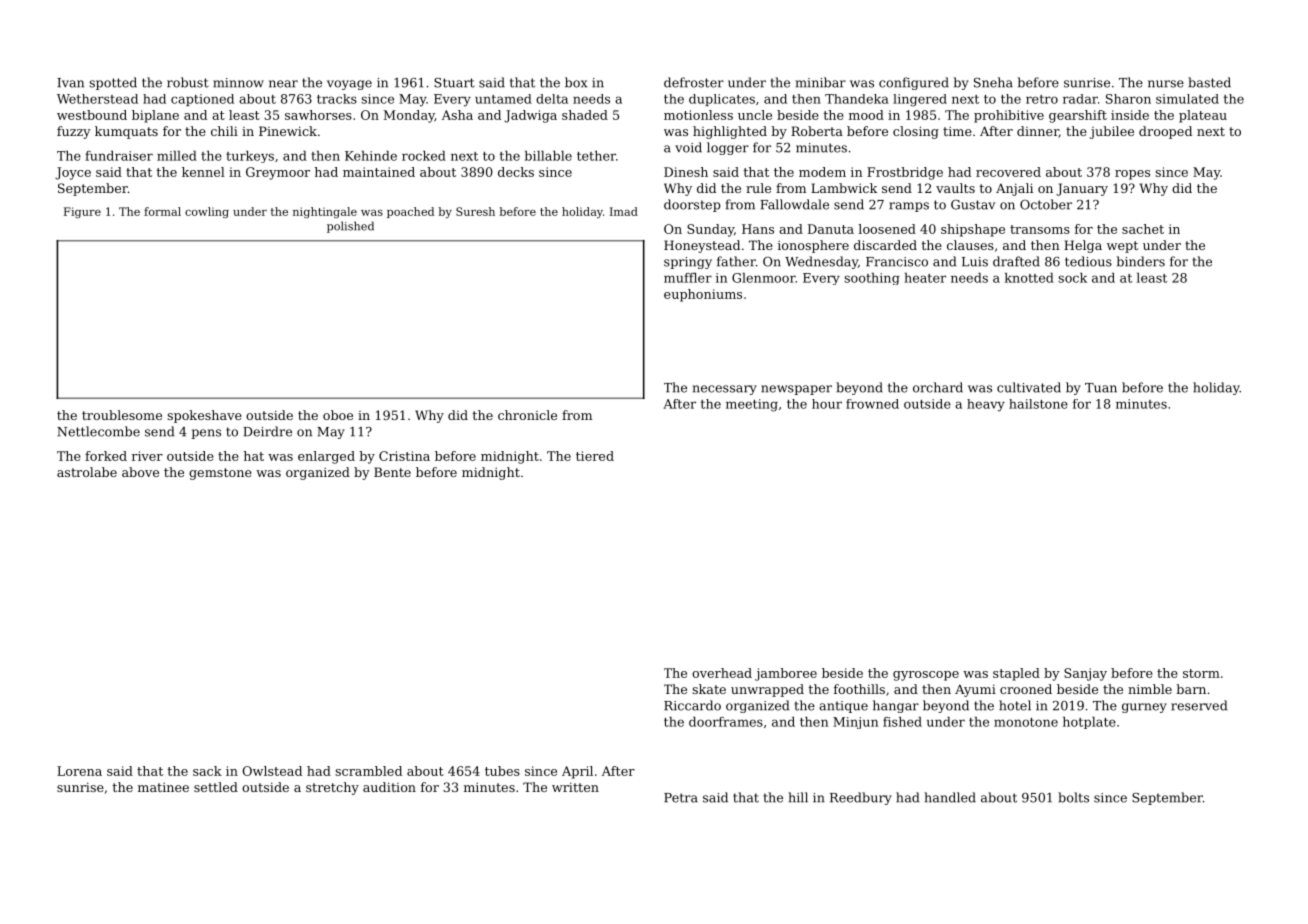  What do you see at coordinates (1085, 674) in the screenshot?
I see `Sanjay` at bounding box center [1085, 674].
